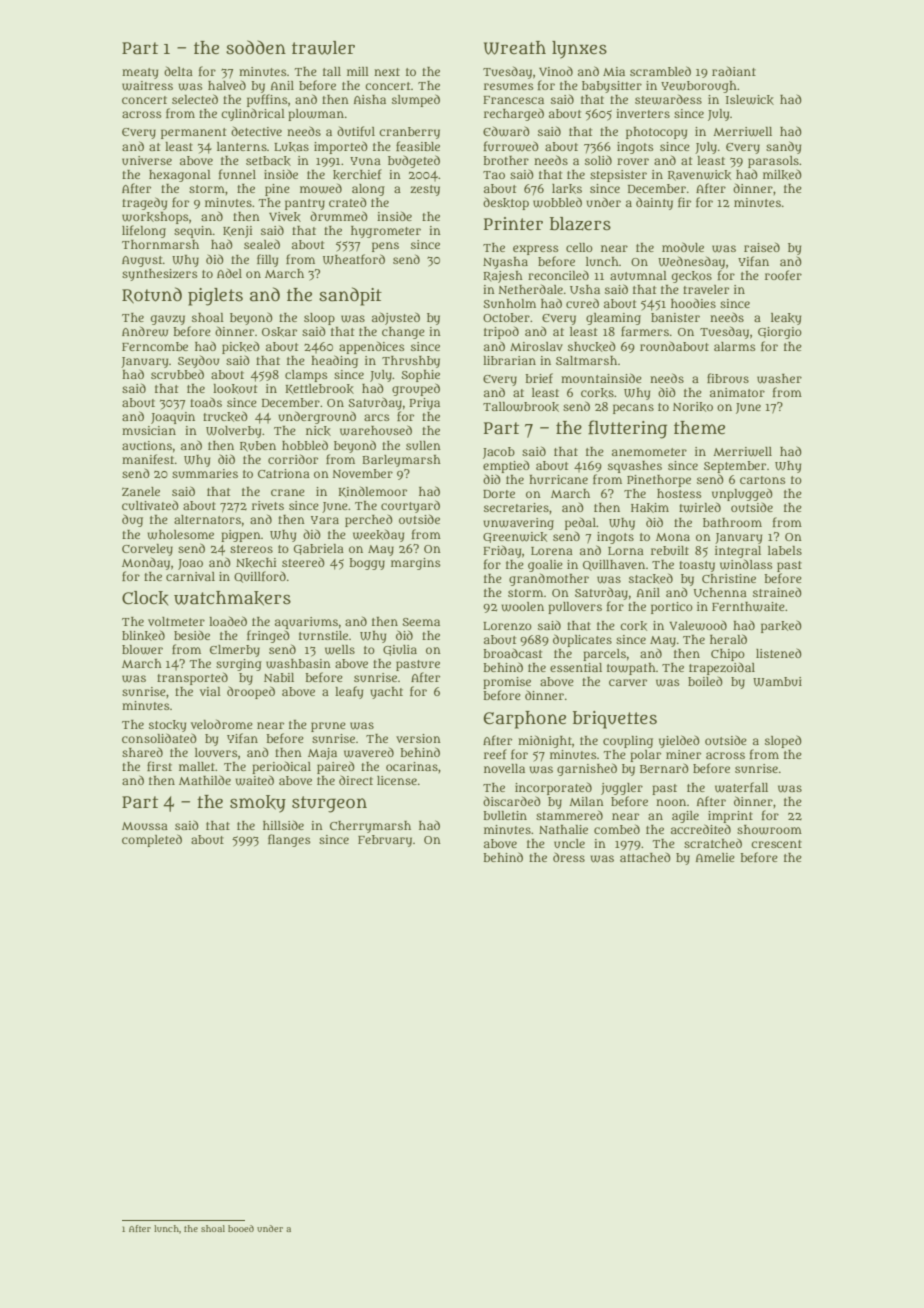 The image size is (924, 1308). Describe the element at coordinates (180, 176) in the document. I see `hexagonal` at that location.
